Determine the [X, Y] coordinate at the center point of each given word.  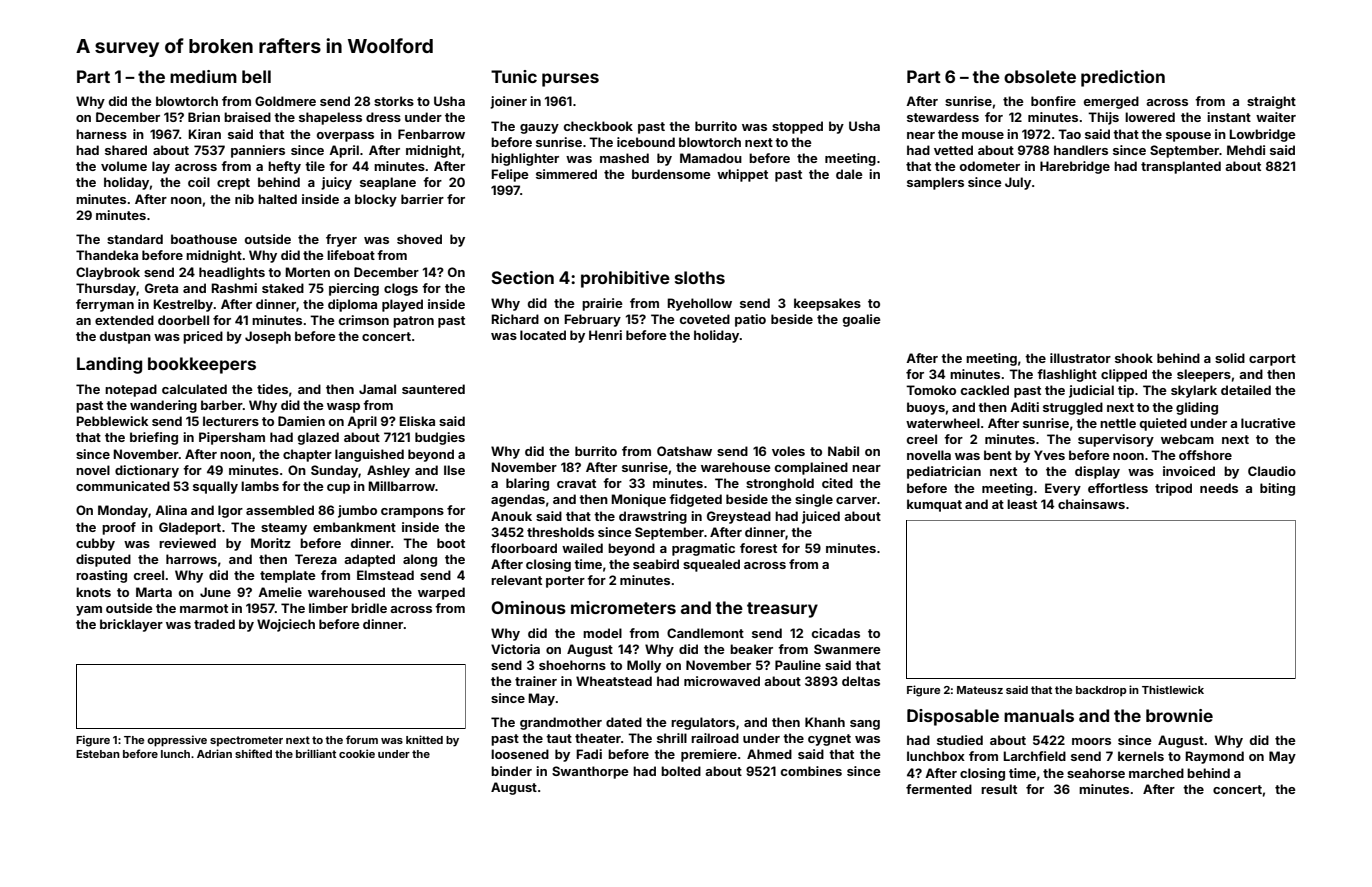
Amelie [280, 592]
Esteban [98, 754]
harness [101, 134]
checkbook [598, 126]
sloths [700, 277]
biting [1277, 489]
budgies [440, 438]
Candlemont [705, 633]
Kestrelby [183, 305]
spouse [1188, 137]
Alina [171, 510]
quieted [1163, 424]
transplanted [1181, 167]
